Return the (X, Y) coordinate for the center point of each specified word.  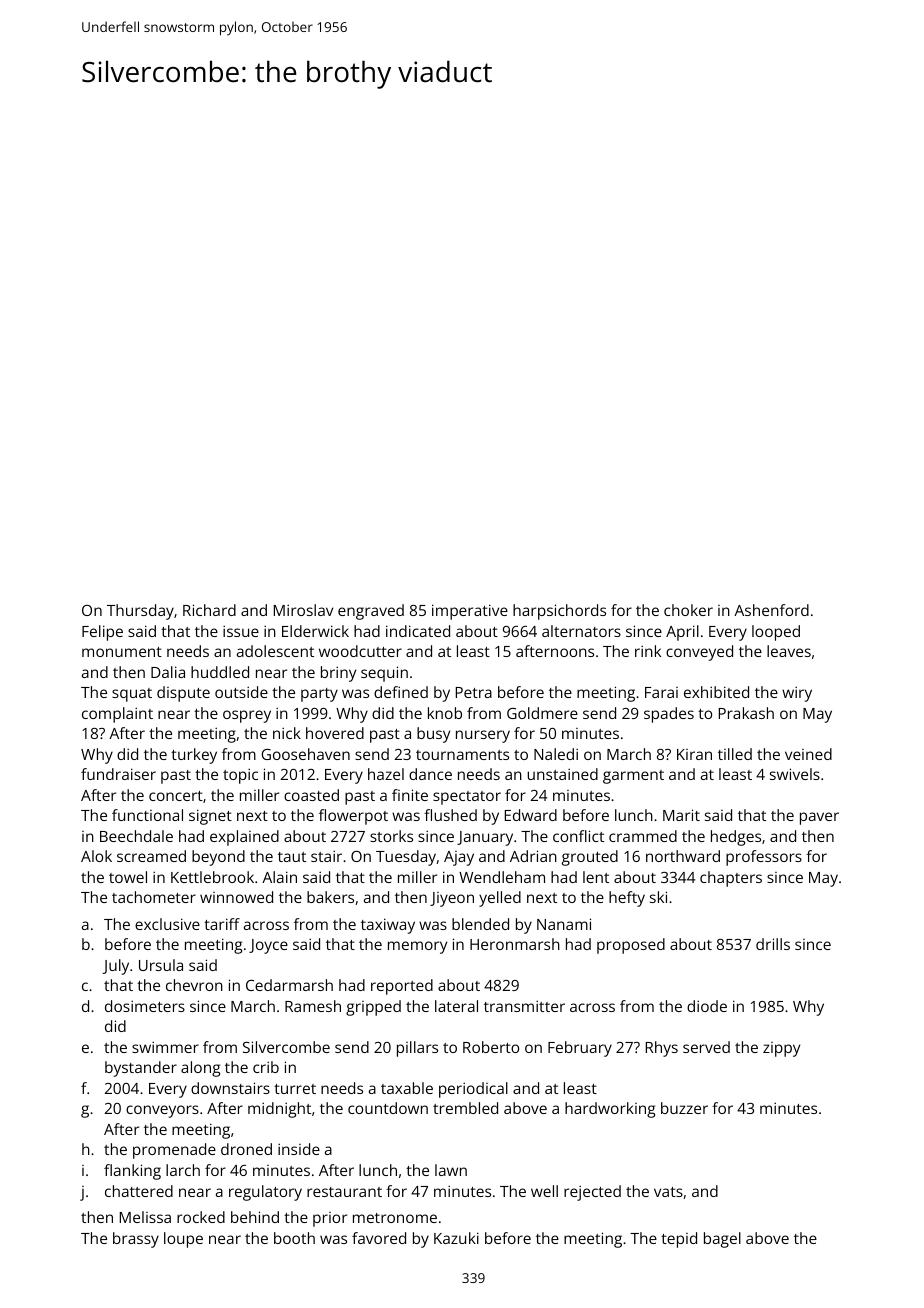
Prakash (746, 713)
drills (773, 944)
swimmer (165, 1047)
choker (688, 610)
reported (402, 987)
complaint (117, 715)
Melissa (145, 1217)
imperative (470, 612)
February (580, 1049)
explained (244, 838)
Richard (209, 610)
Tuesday (406, 858)
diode (707, 1006)
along (200, 1069)
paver (819, 818)
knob (445, 713)
